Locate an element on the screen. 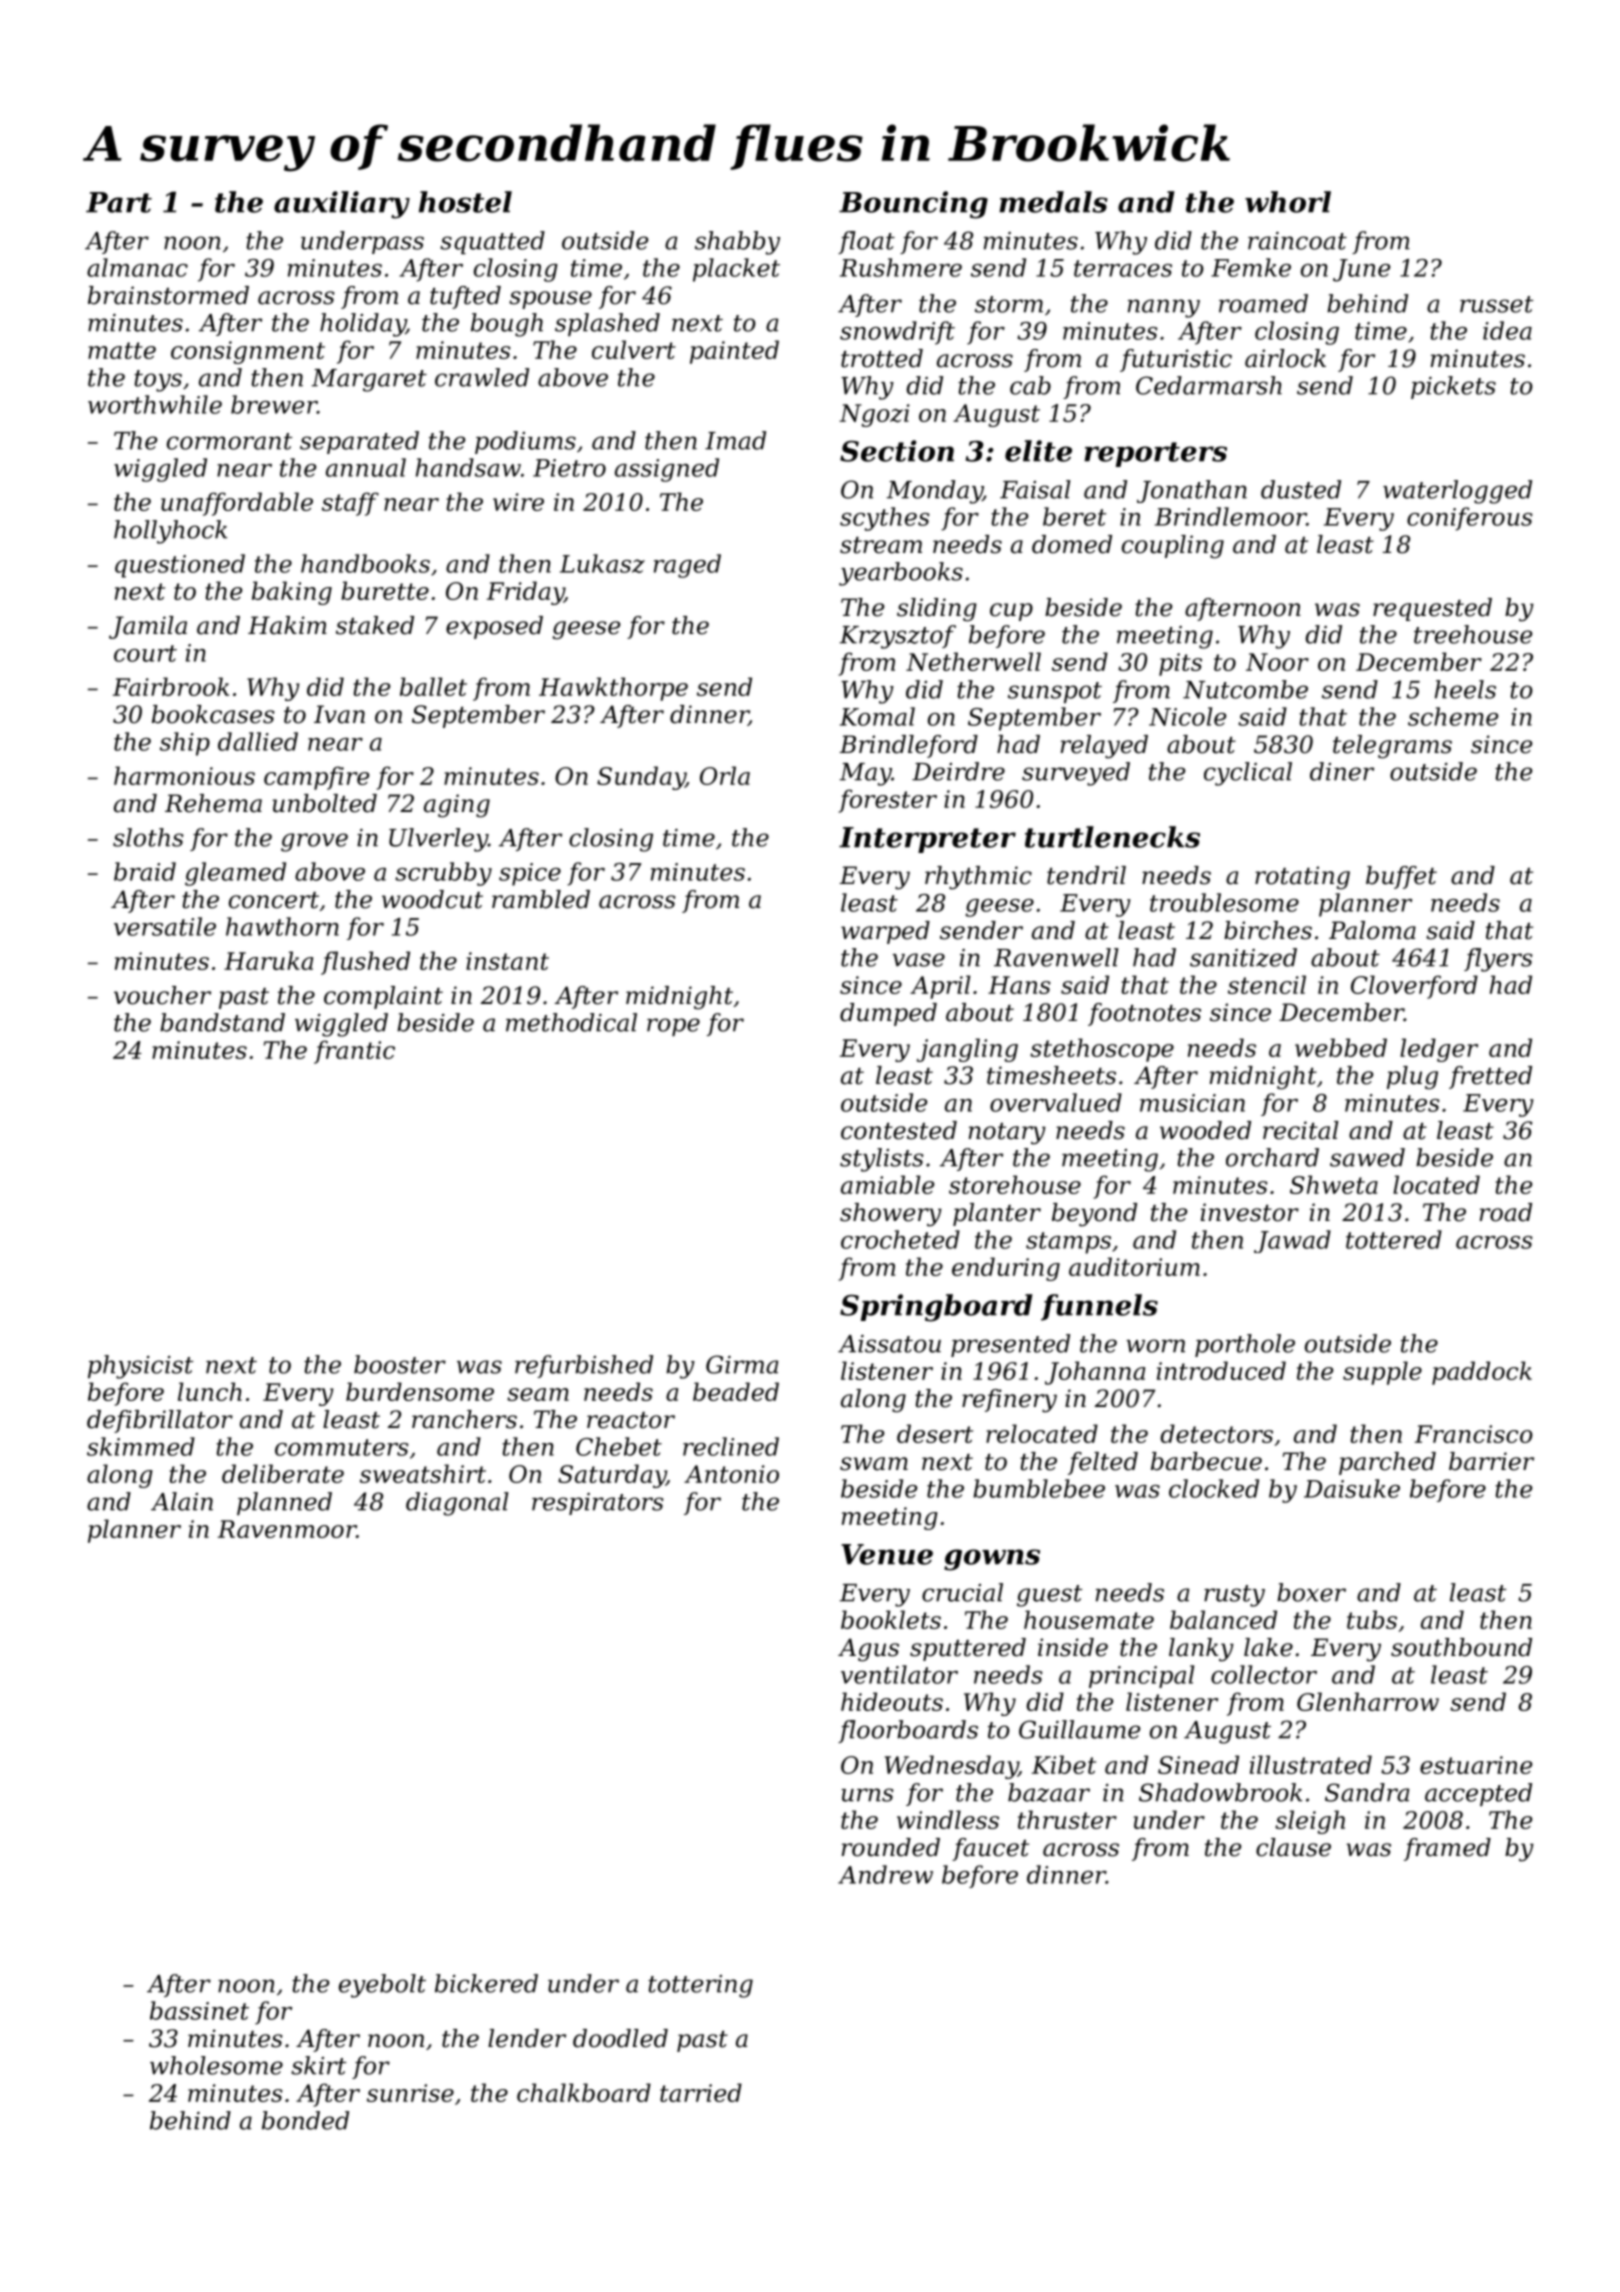 The height and width of the screenshot is (2292, 1620). heels is located at coordinates (1465, 689).
